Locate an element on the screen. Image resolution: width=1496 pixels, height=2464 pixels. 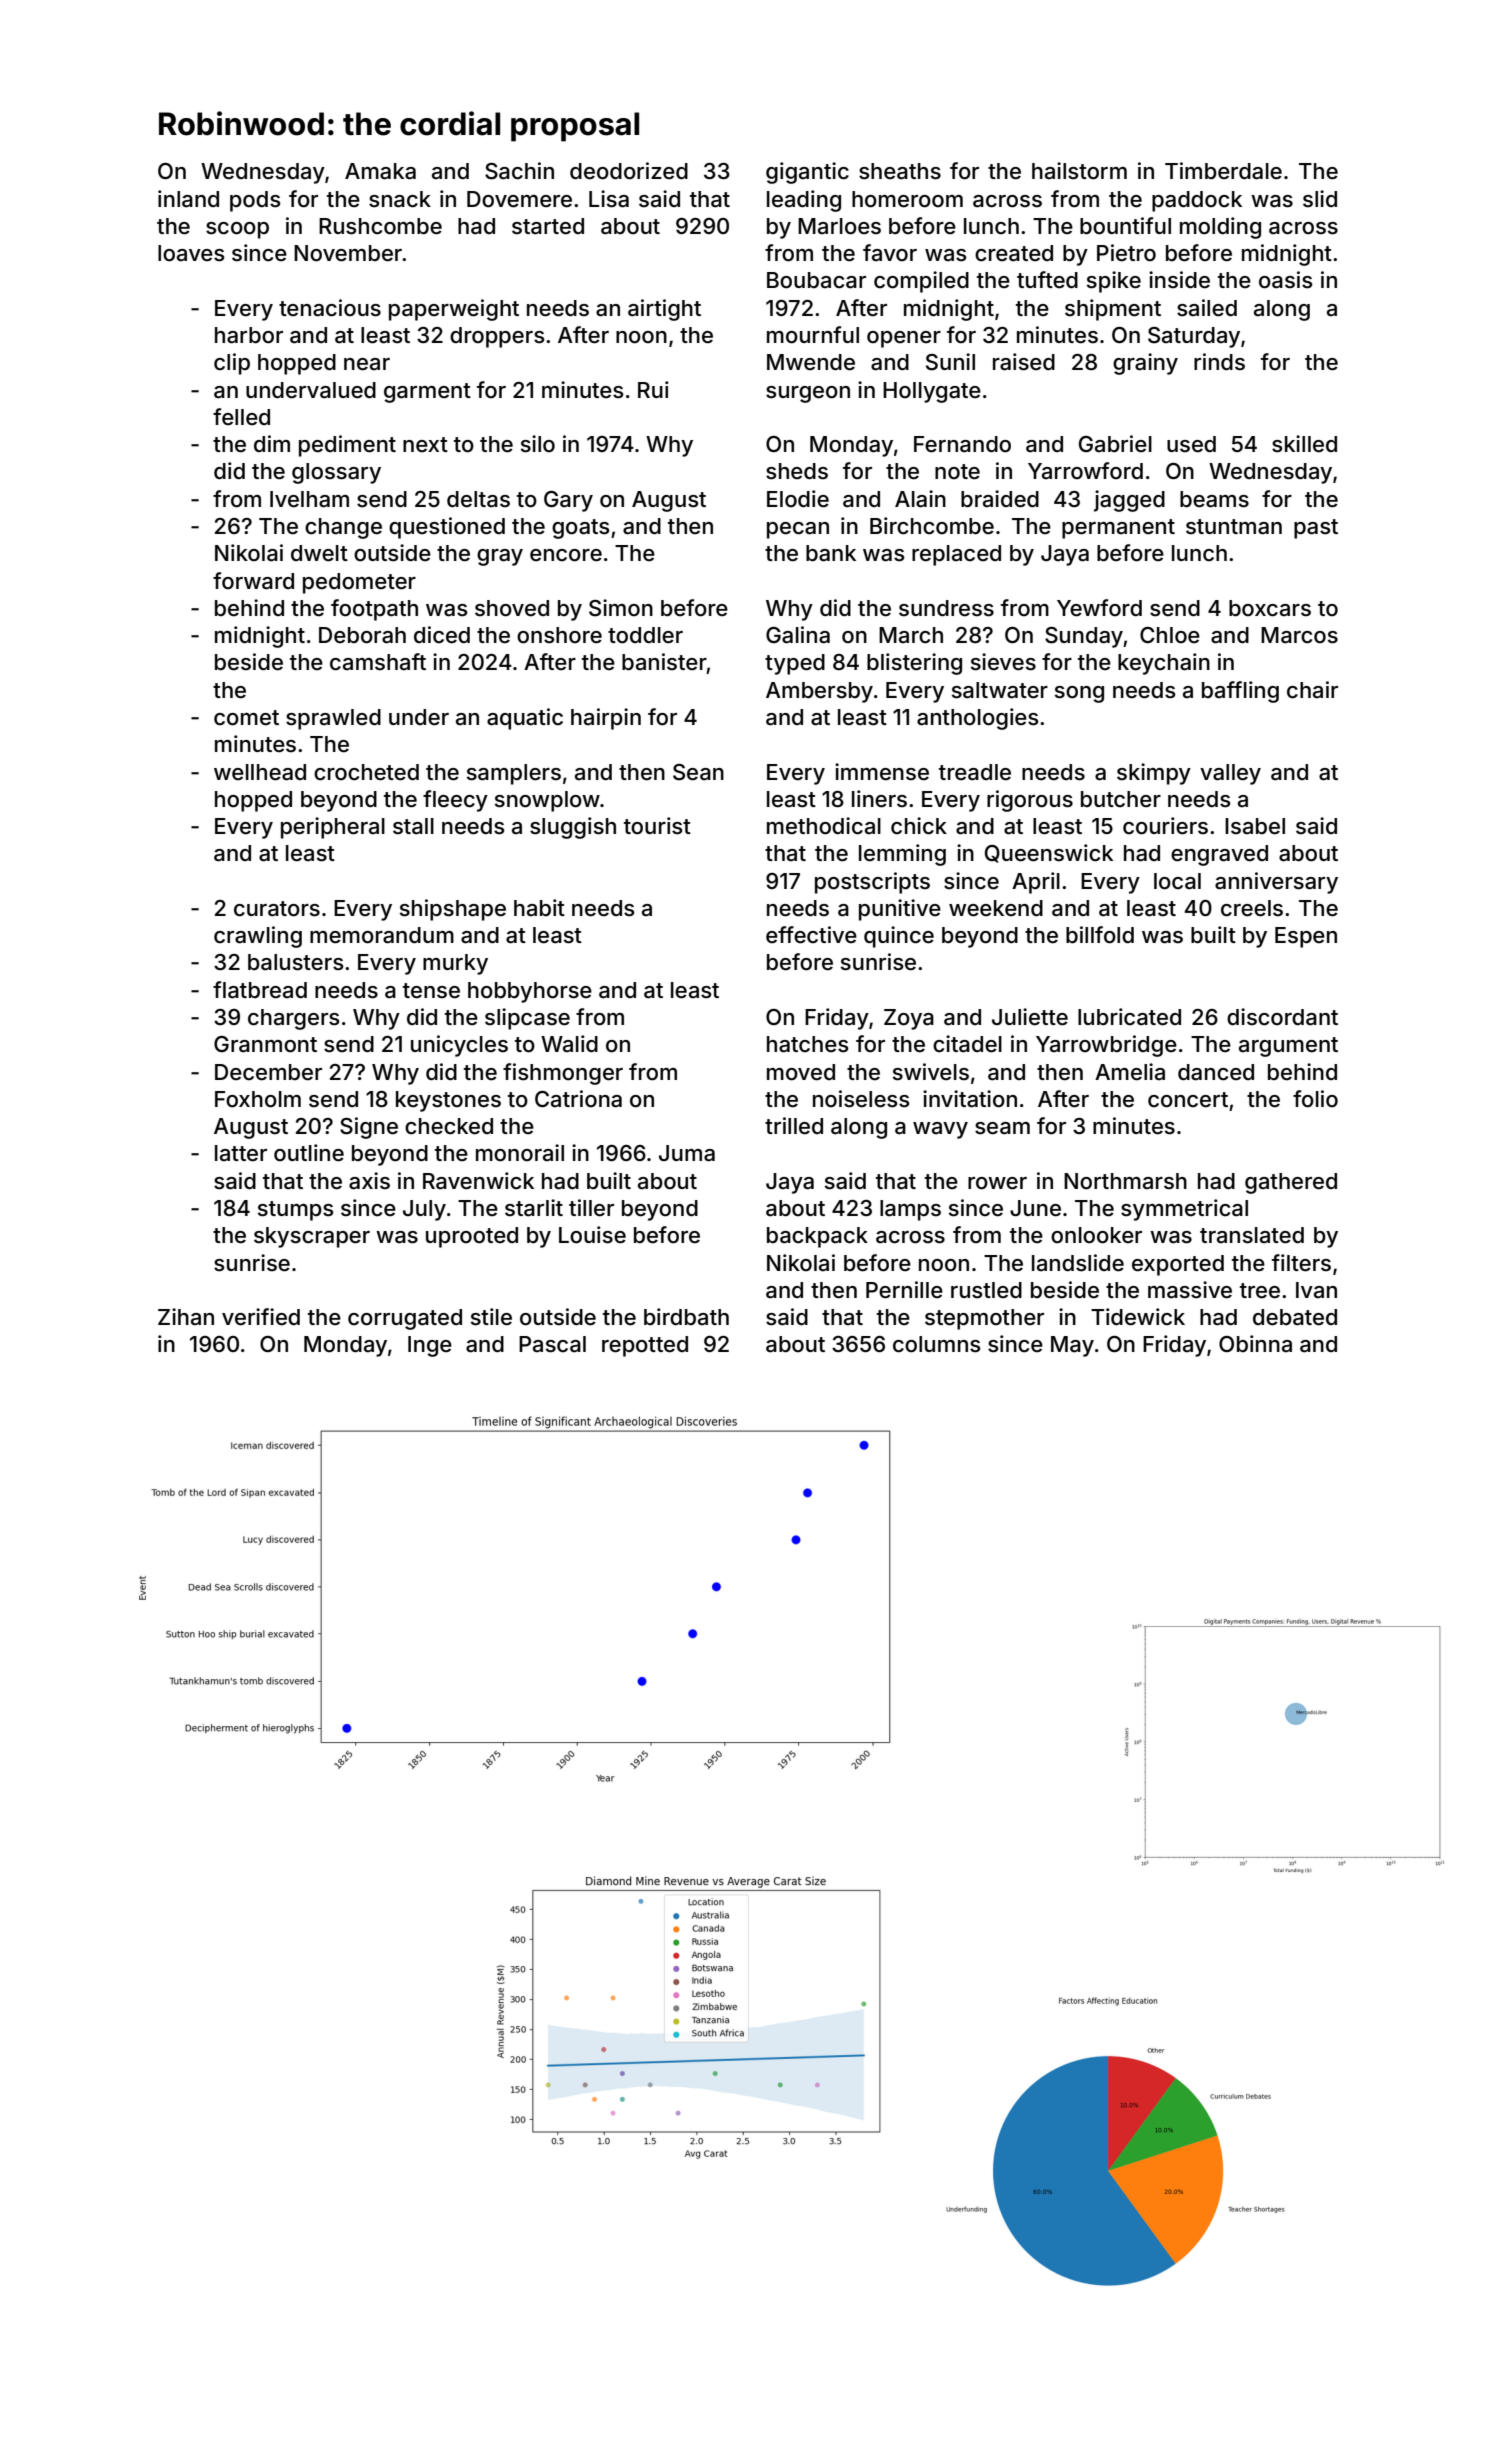
Boubacar is located at coordinates (816, 280).
